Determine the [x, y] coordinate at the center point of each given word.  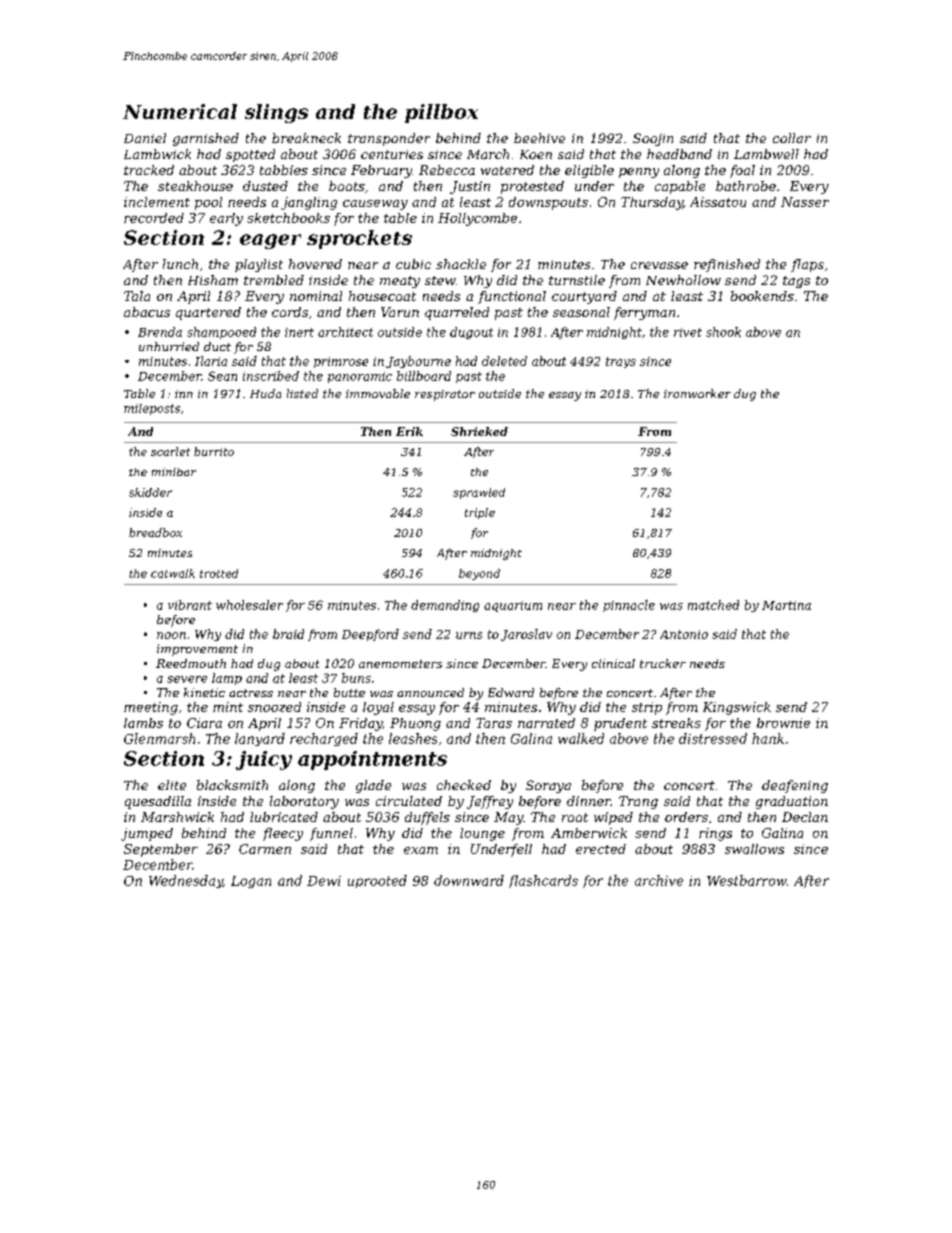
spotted [250, 155]
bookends [762, 296]
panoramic [360, 377]
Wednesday [186, 881]
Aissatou [718, 202]
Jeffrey [490, 802]
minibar [174, 472]
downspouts [548, 203]
